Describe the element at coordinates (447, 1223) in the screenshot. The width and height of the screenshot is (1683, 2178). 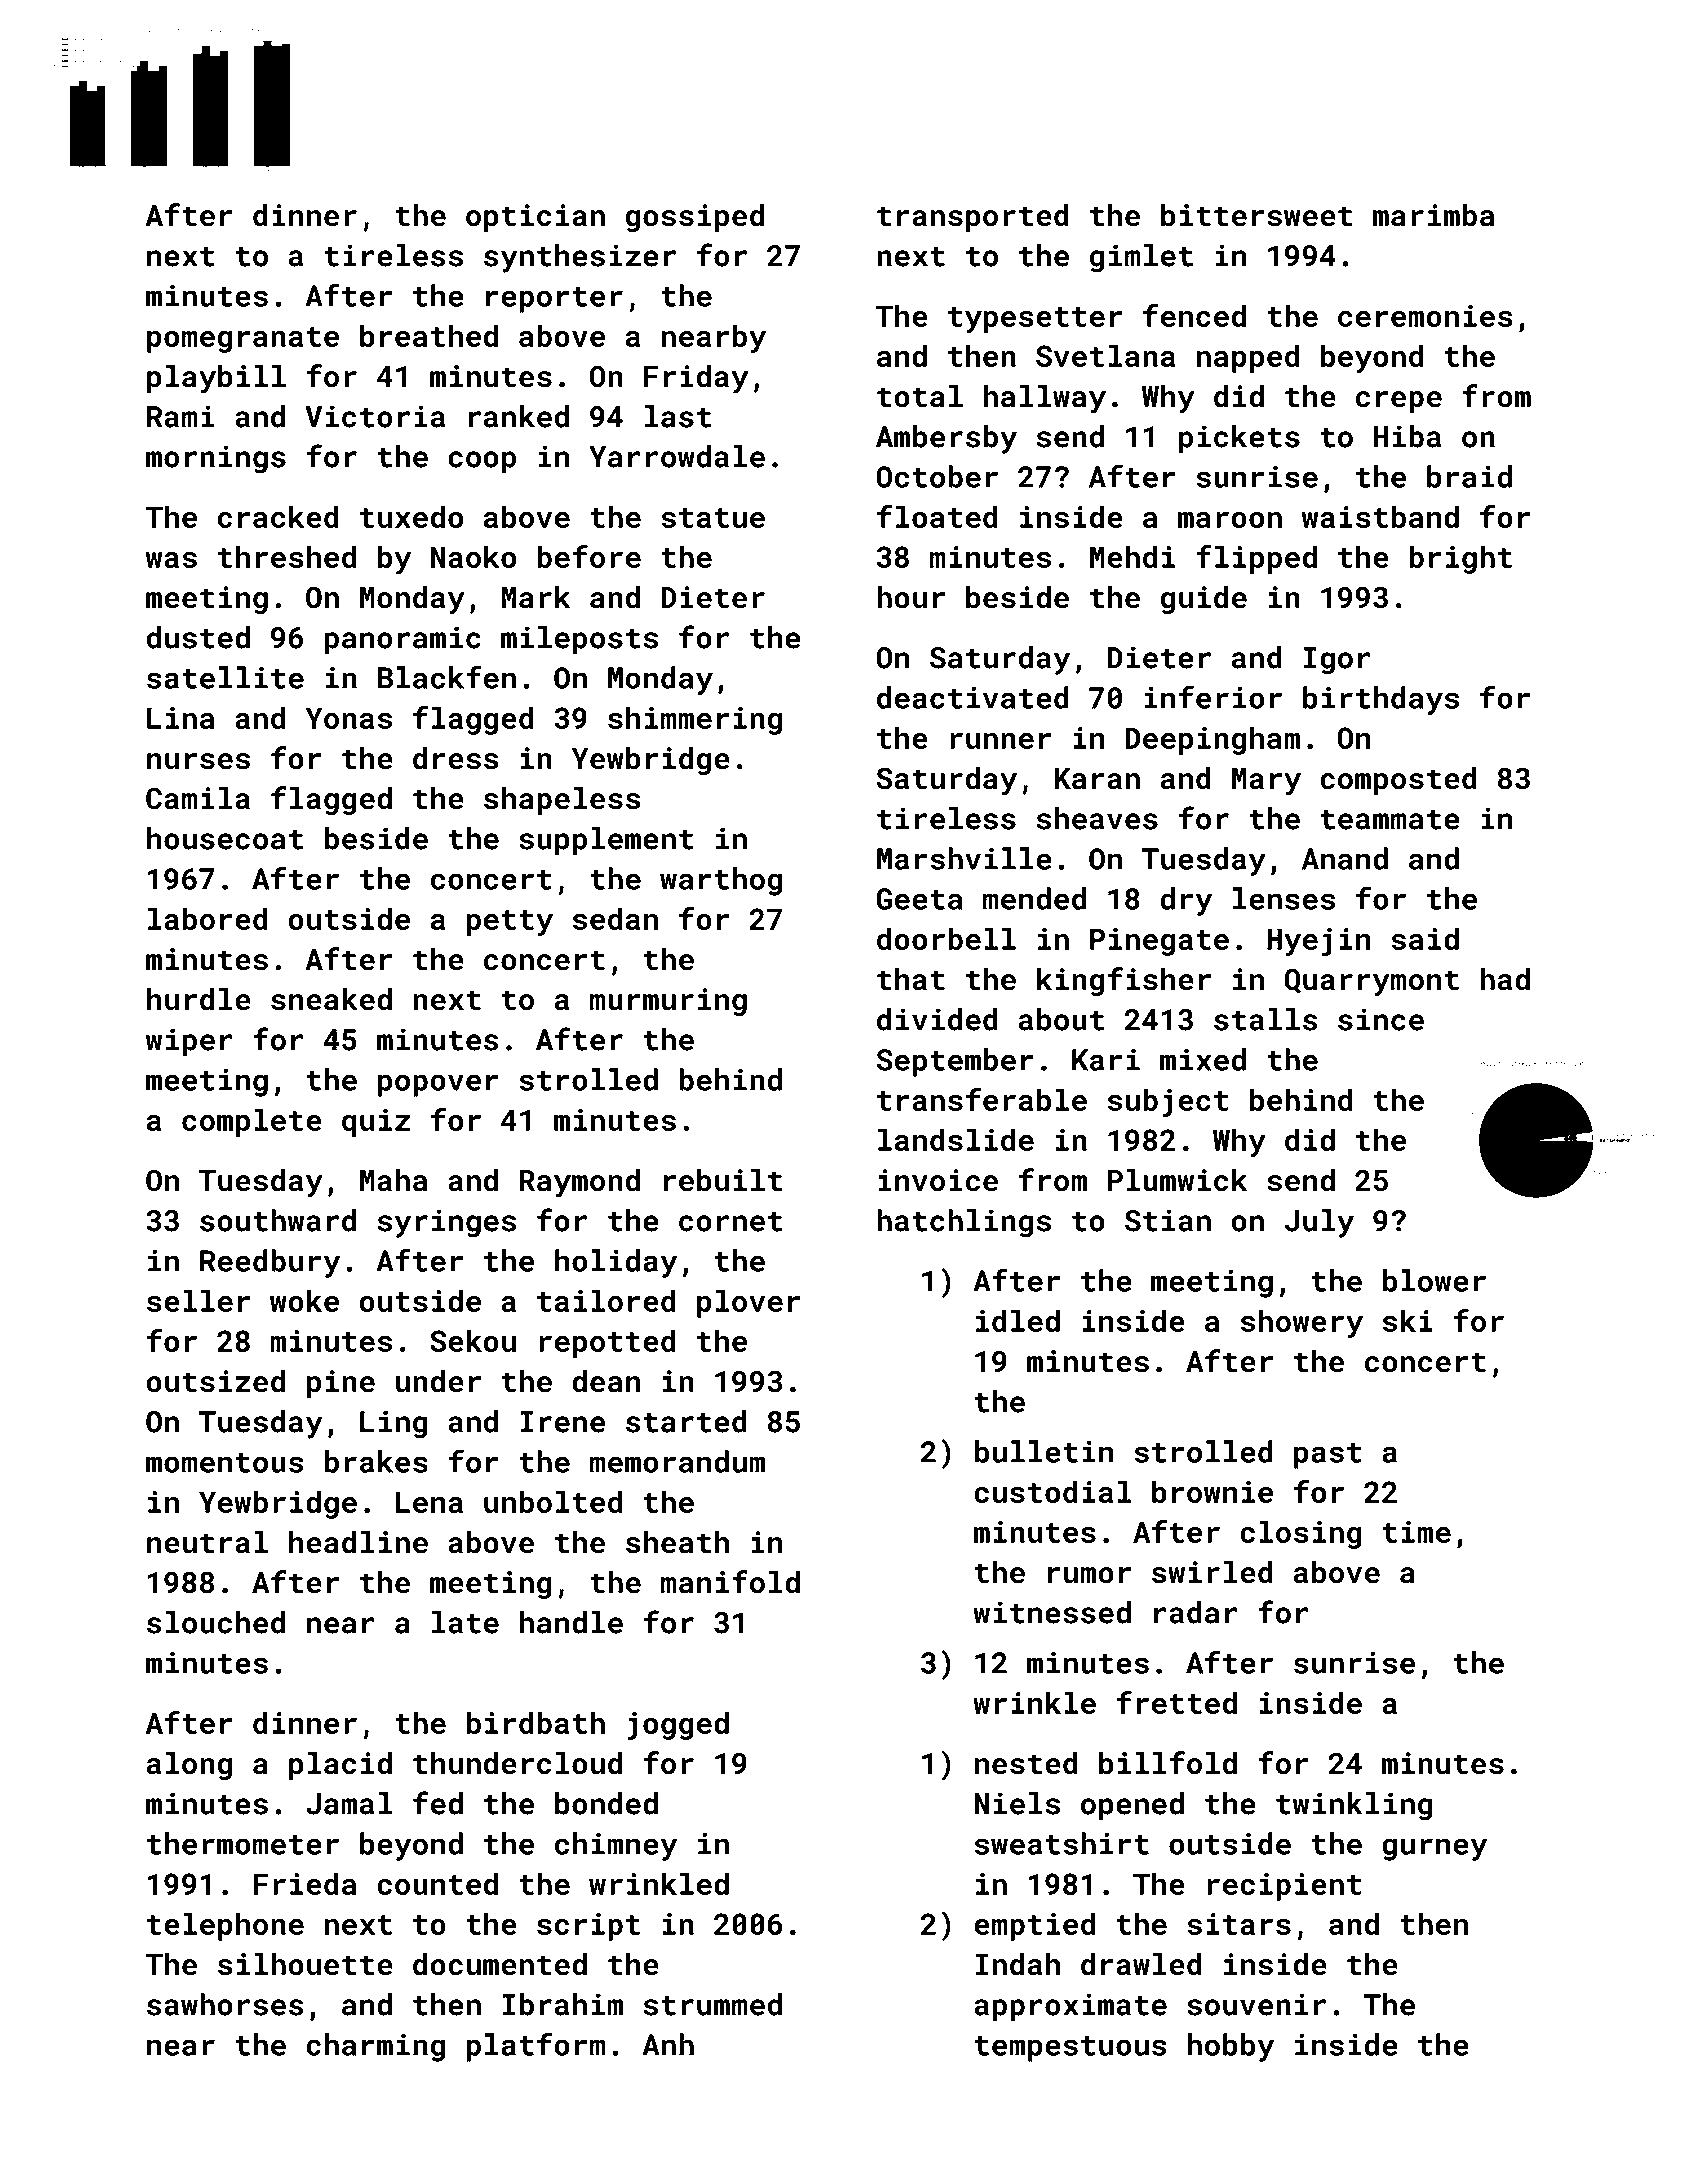
I see `syringes` at that location.
